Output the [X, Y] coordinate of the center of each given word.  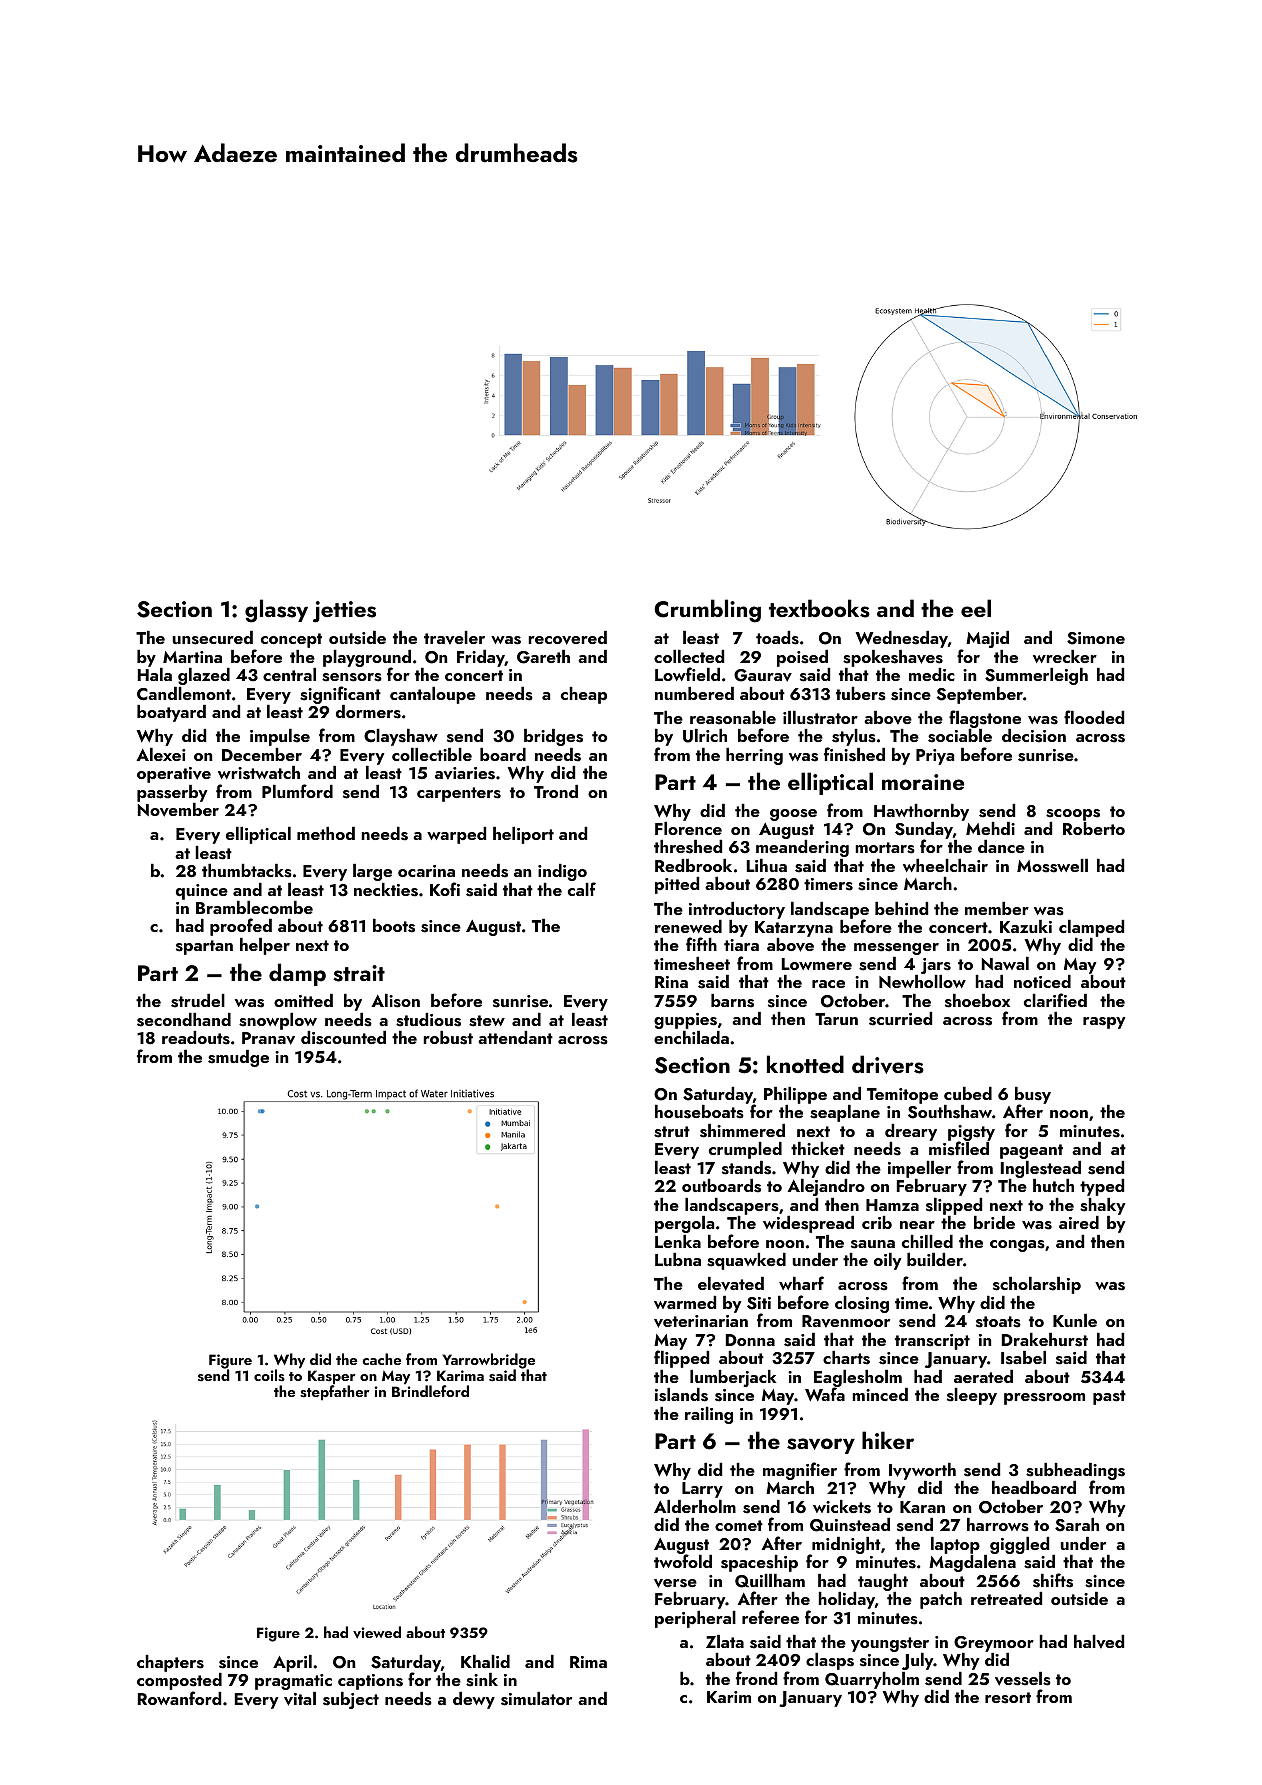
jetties [344, 612]
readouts [196, 1038]
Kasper [332, 1378]
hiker [888, 1440]
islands [681, 1395]
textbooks [819, 608]
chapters [170, 1663]
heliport [523, 835]
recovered [567, 638]
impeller [919, 1169]
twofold [683, 1561]
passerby [172, 793]
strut [672, 1132]
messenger [896, 949]
